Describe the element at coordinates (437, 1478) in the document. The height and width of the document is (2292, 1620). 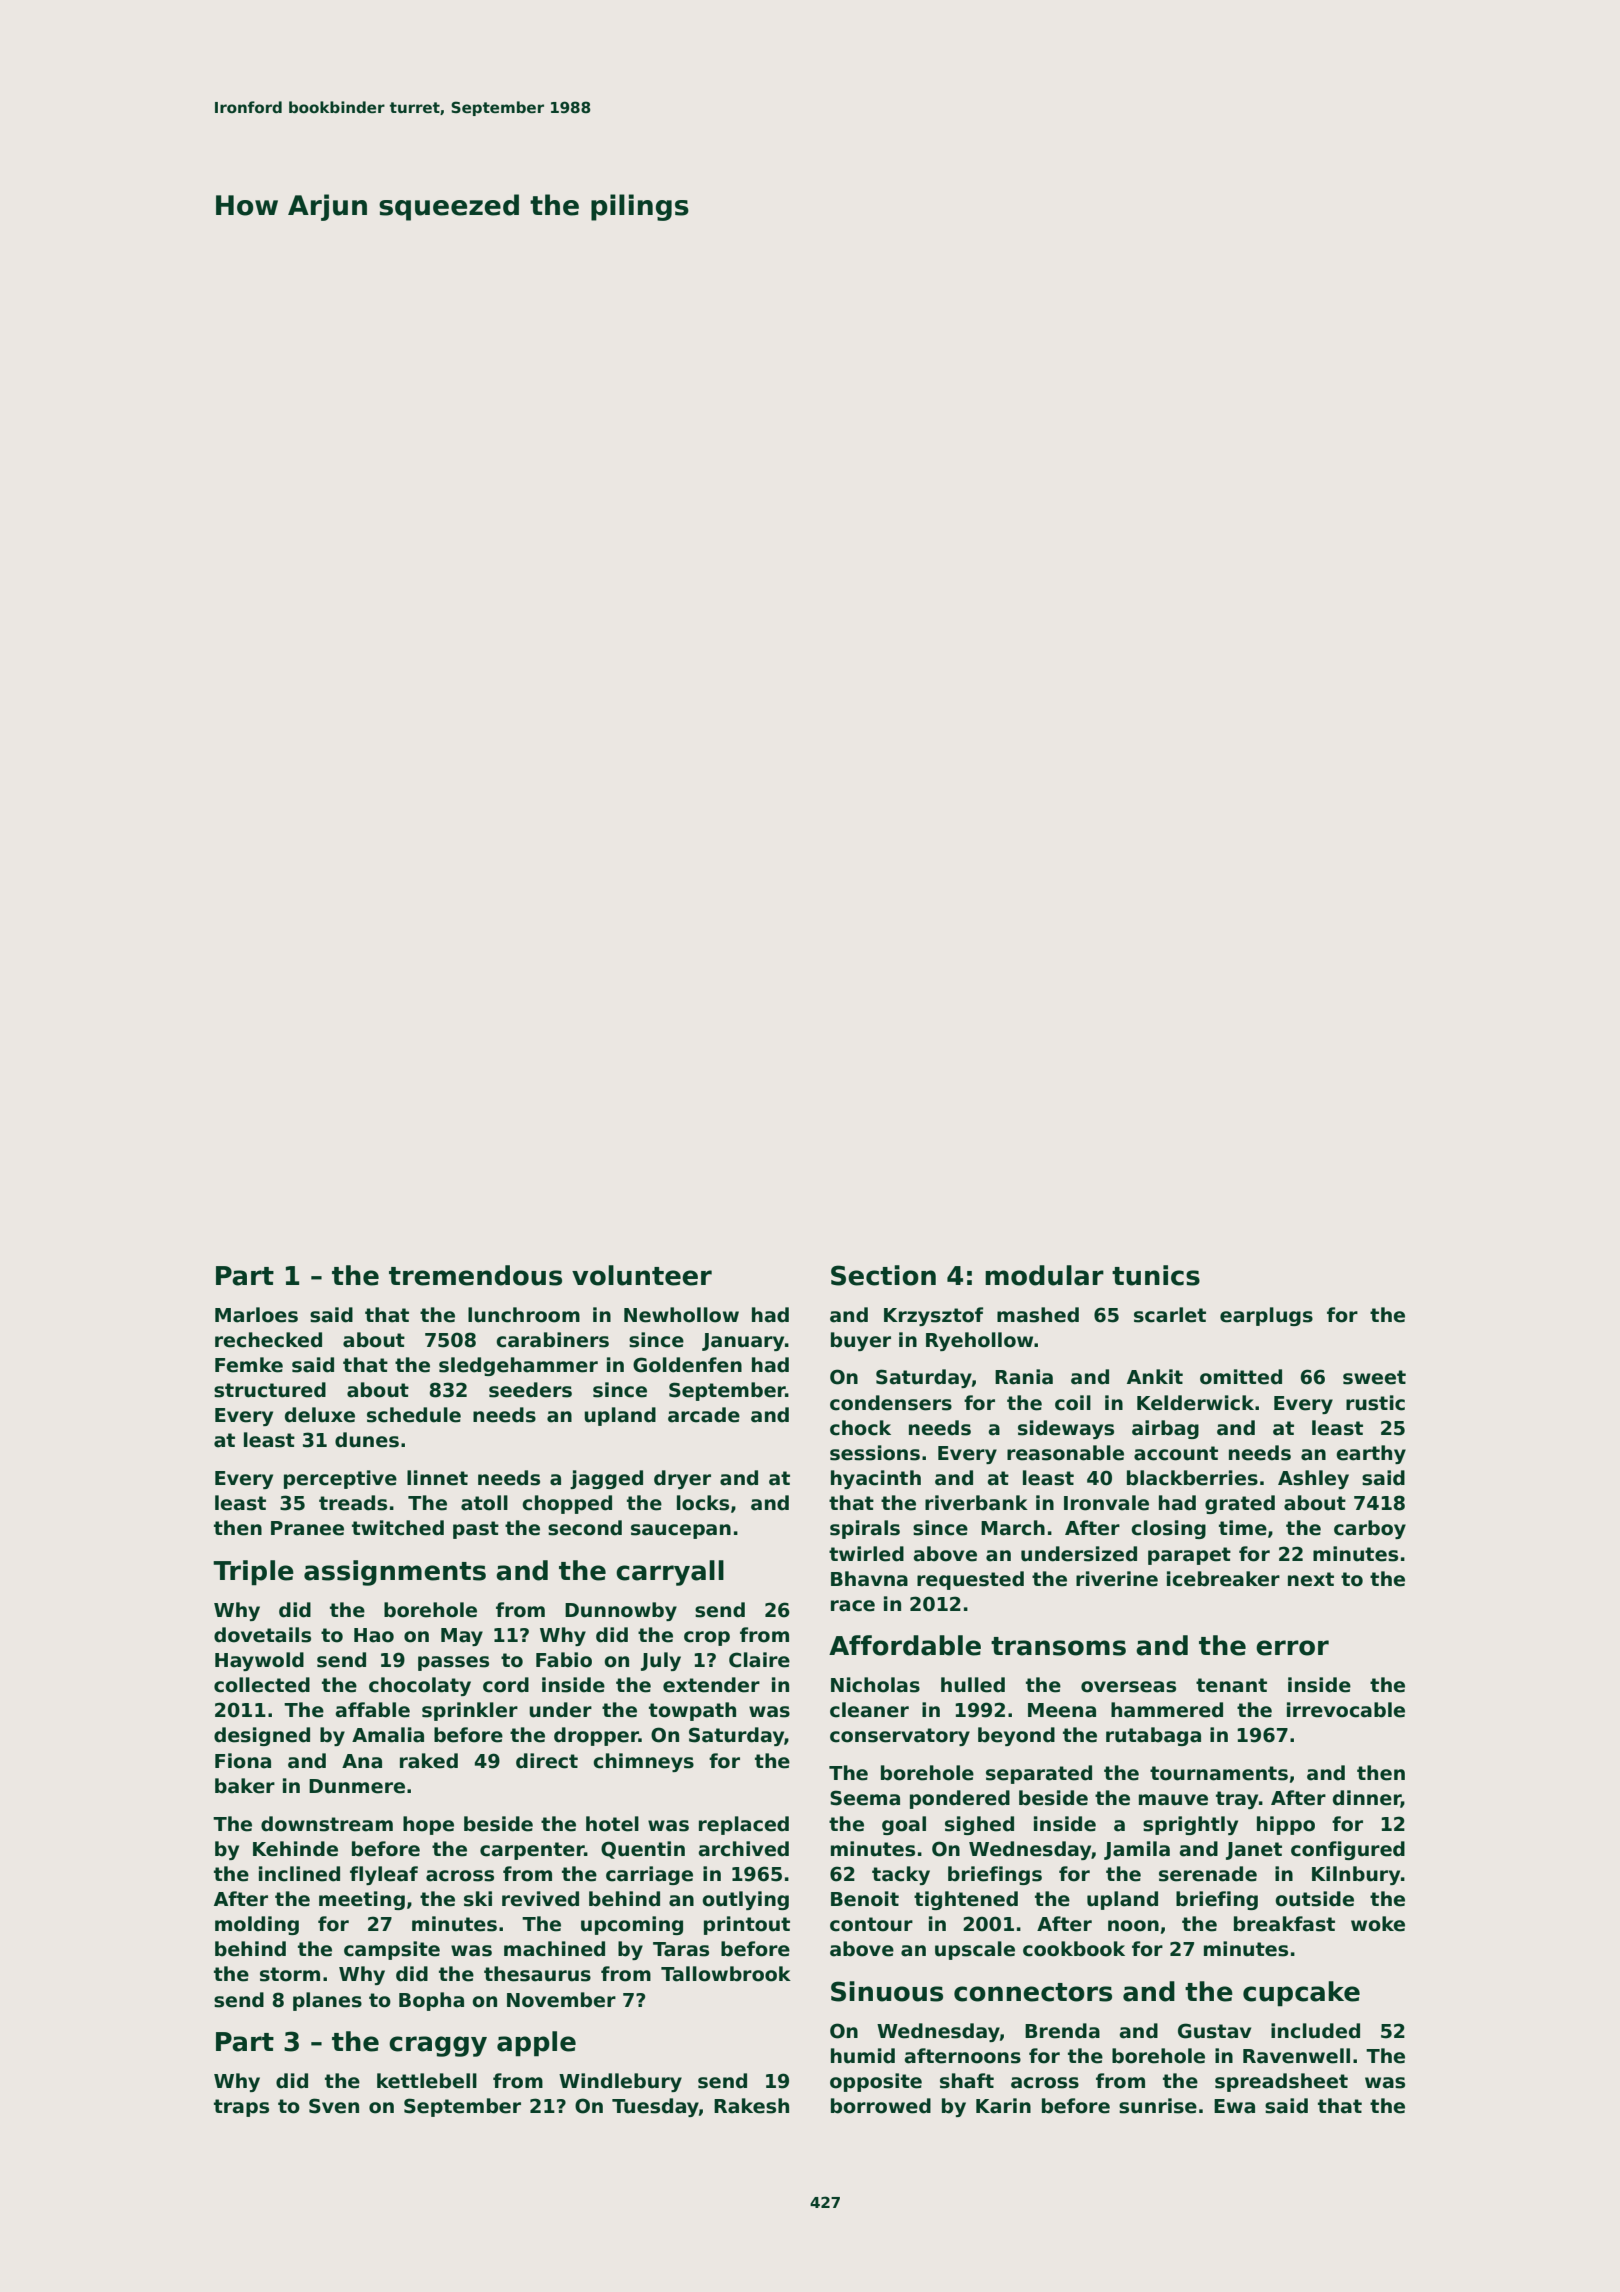
I see `linnet` at that location.
